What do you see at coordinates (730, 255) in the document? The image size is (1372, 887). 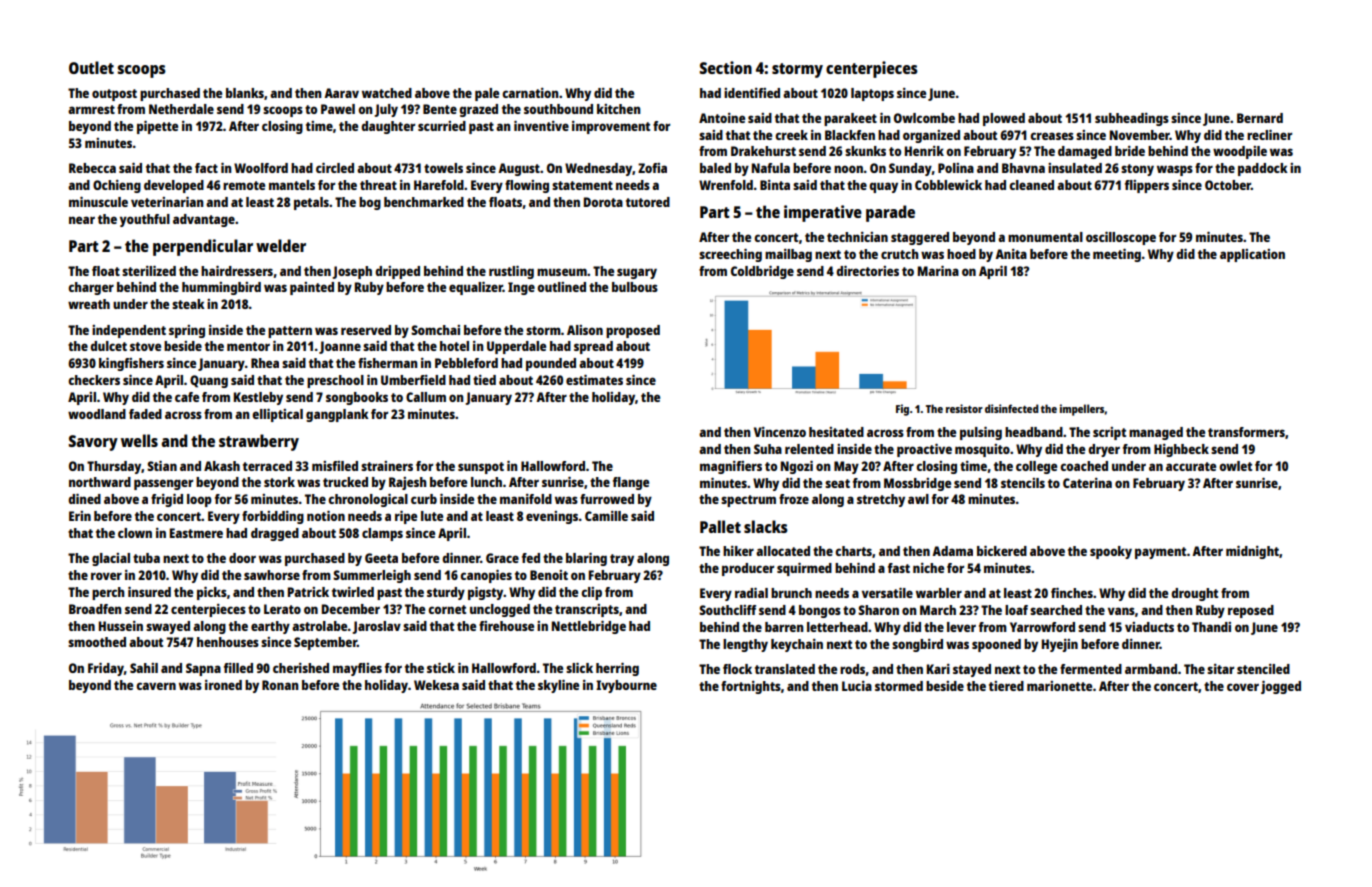 I see `screeching` at bounding box center [730, 255].
